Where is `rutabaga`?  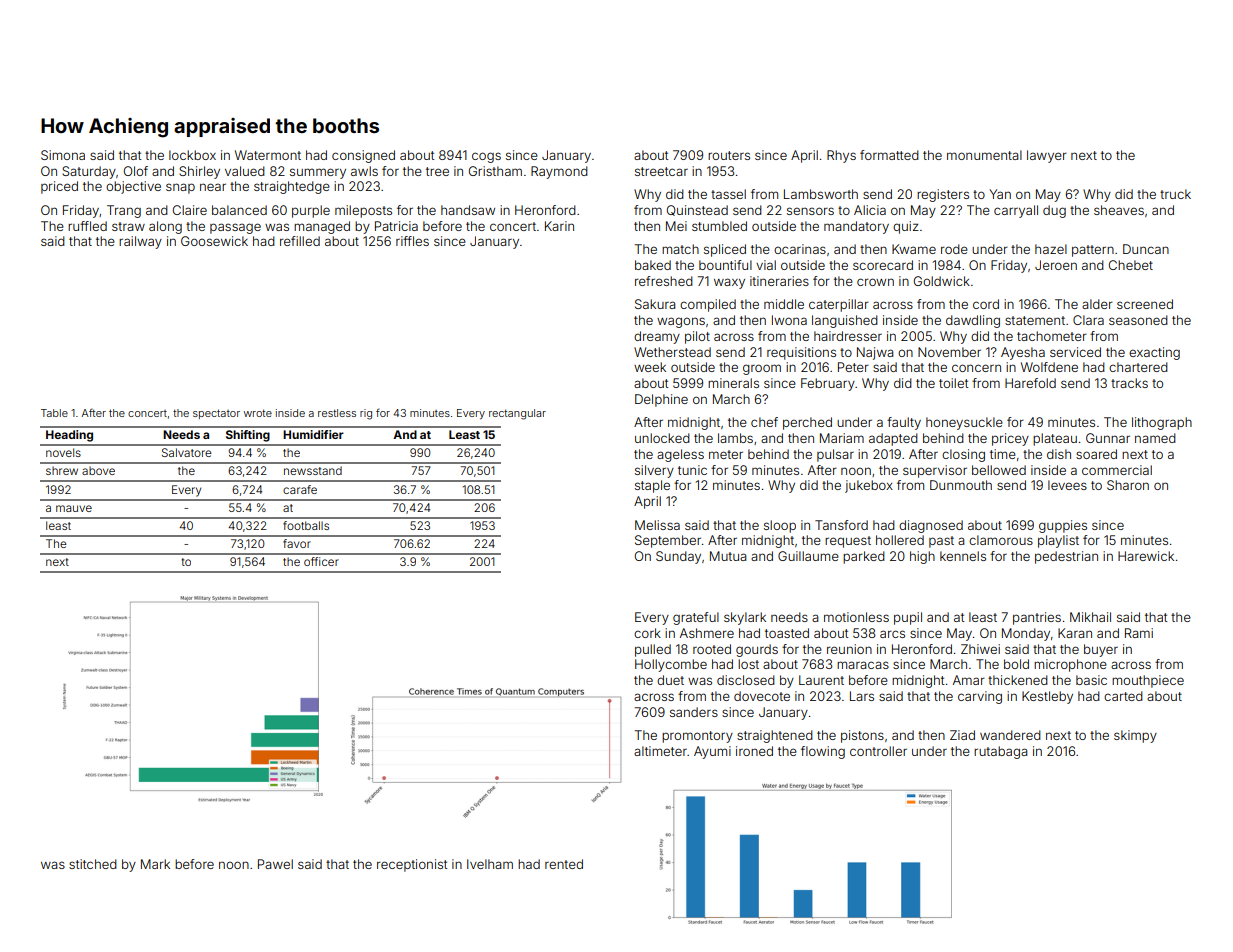
rutabaga is located at coordinates (1000, 752).
